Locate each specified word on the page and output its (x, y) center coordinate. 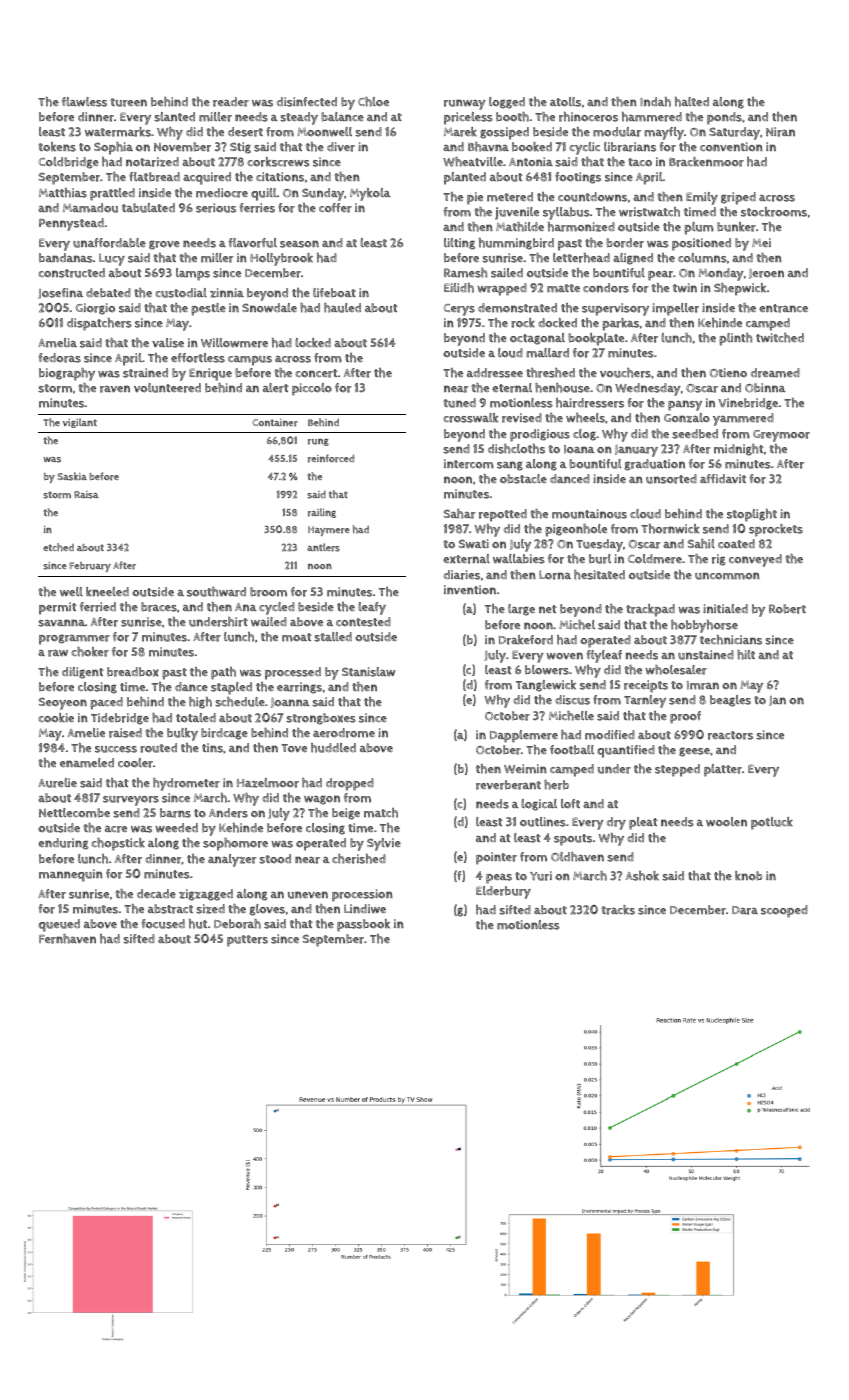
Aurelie (57, 783)
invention (470, 590)
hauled (342, 308)
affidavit (723, 478)
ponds (724, 118)
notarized (152, 162)
